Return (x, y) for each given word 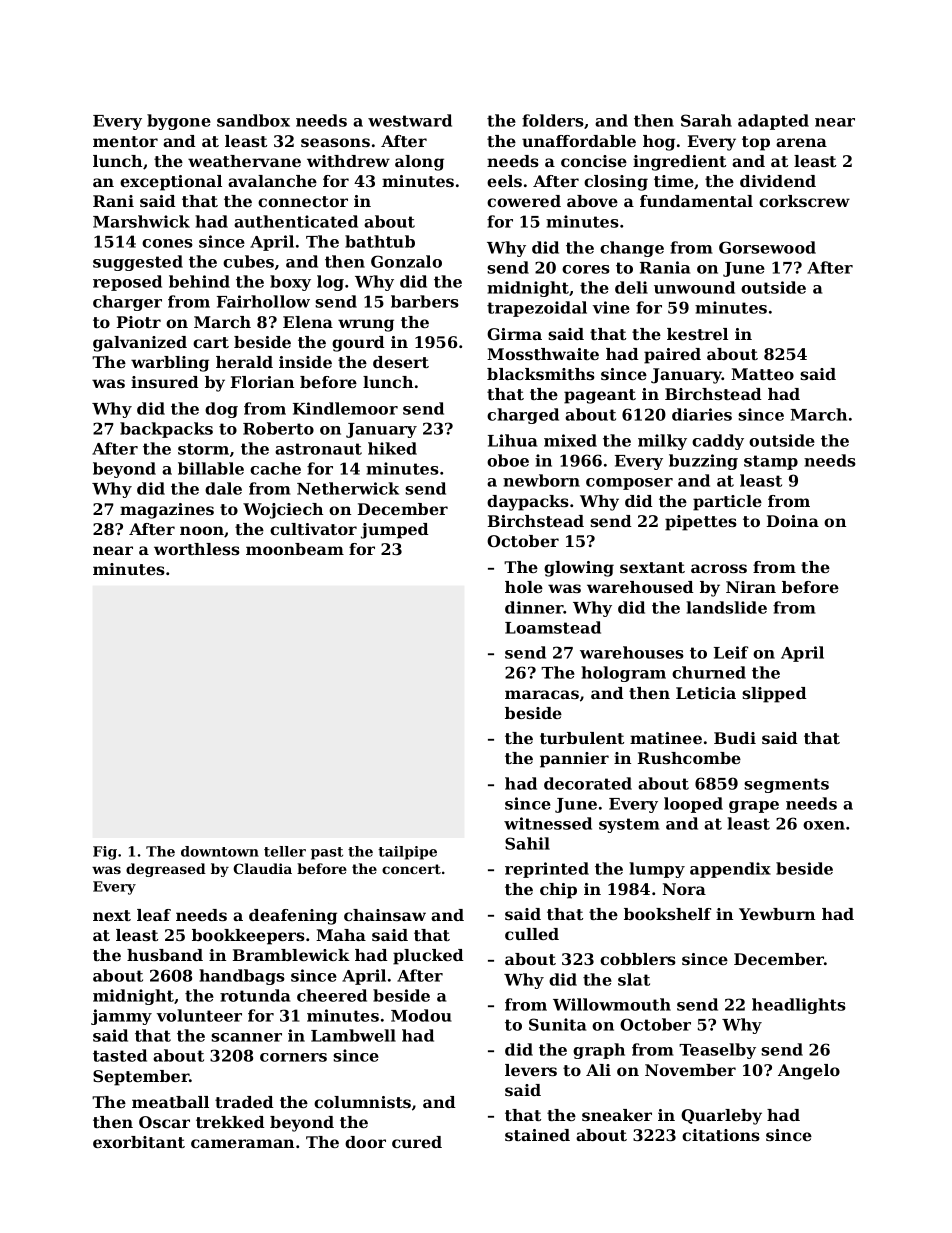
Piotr (139, 322)
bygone (179, 122)
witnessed (548, 823)
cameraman (242, 1143)
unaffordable (579, 141)
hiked (392, 448)
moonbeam (295, 549)
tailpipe (407, 853)
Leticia (706, 693)
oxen (824, 825)
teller (285, 851)
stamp (771, 462)
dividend (778, 181)
